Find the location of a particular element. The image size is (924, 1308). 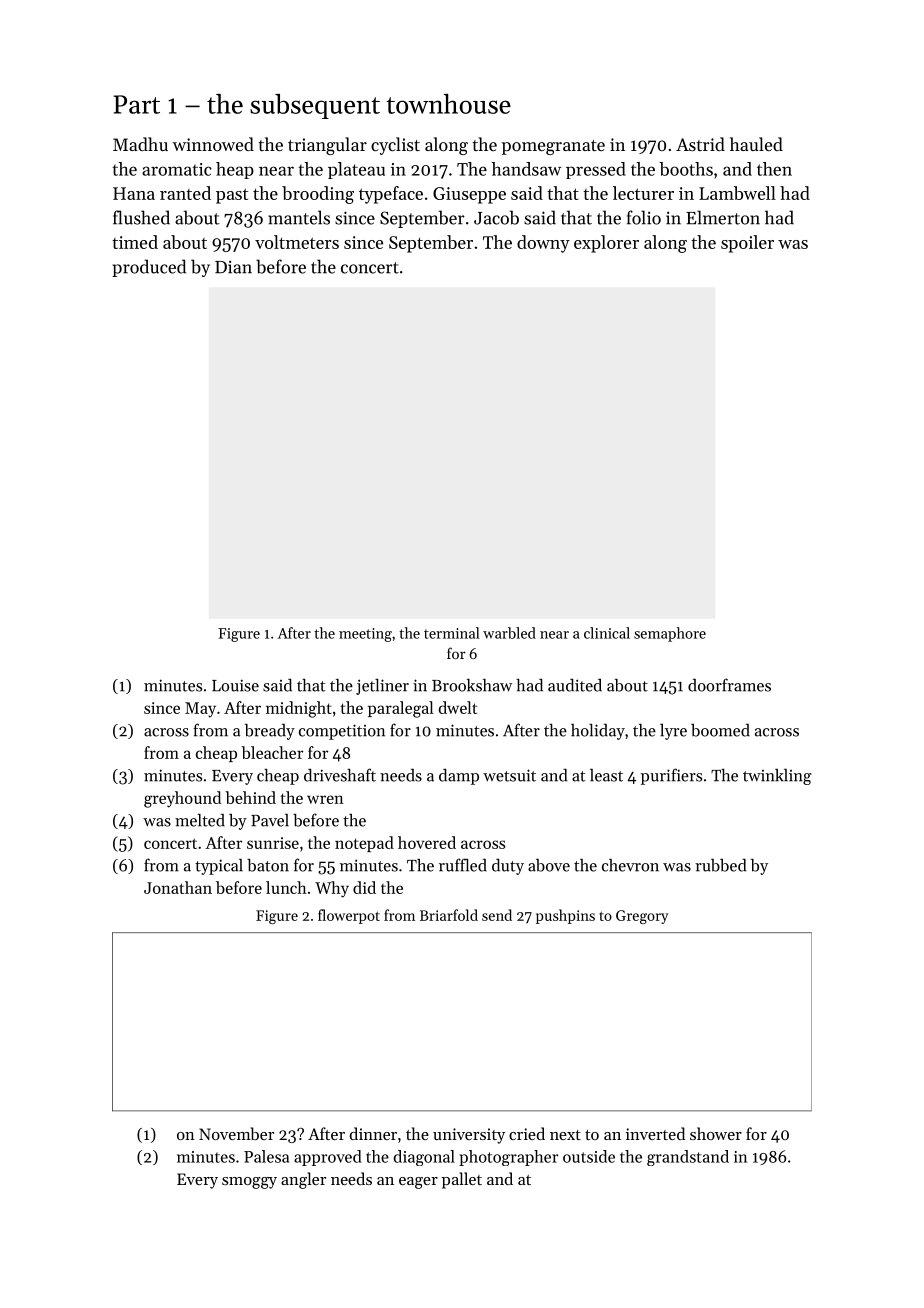

Gregory is located at coordinates (642, 917).
